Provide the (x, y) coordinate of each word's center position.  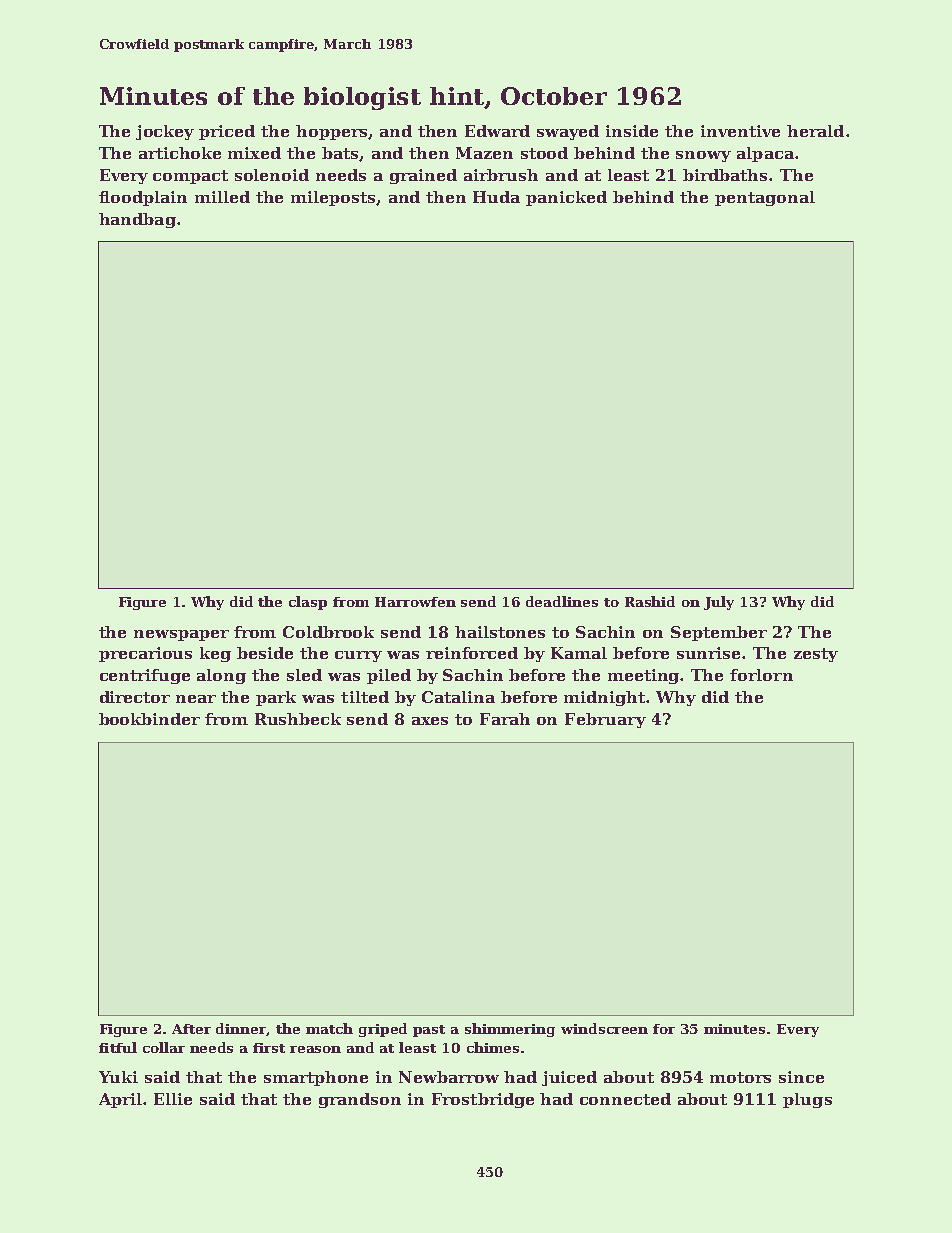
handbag (137, 220)
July (719, 603)
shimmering (510, 1030)
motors (740, 1077)
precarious (145, 654)
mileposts (334, 198)
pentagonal (765, 198)
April (120, 1100)
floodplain (143, 198)
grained (423, 176)
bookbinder (149, 719)
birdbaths (725, 175)
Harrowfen (415, 602)
